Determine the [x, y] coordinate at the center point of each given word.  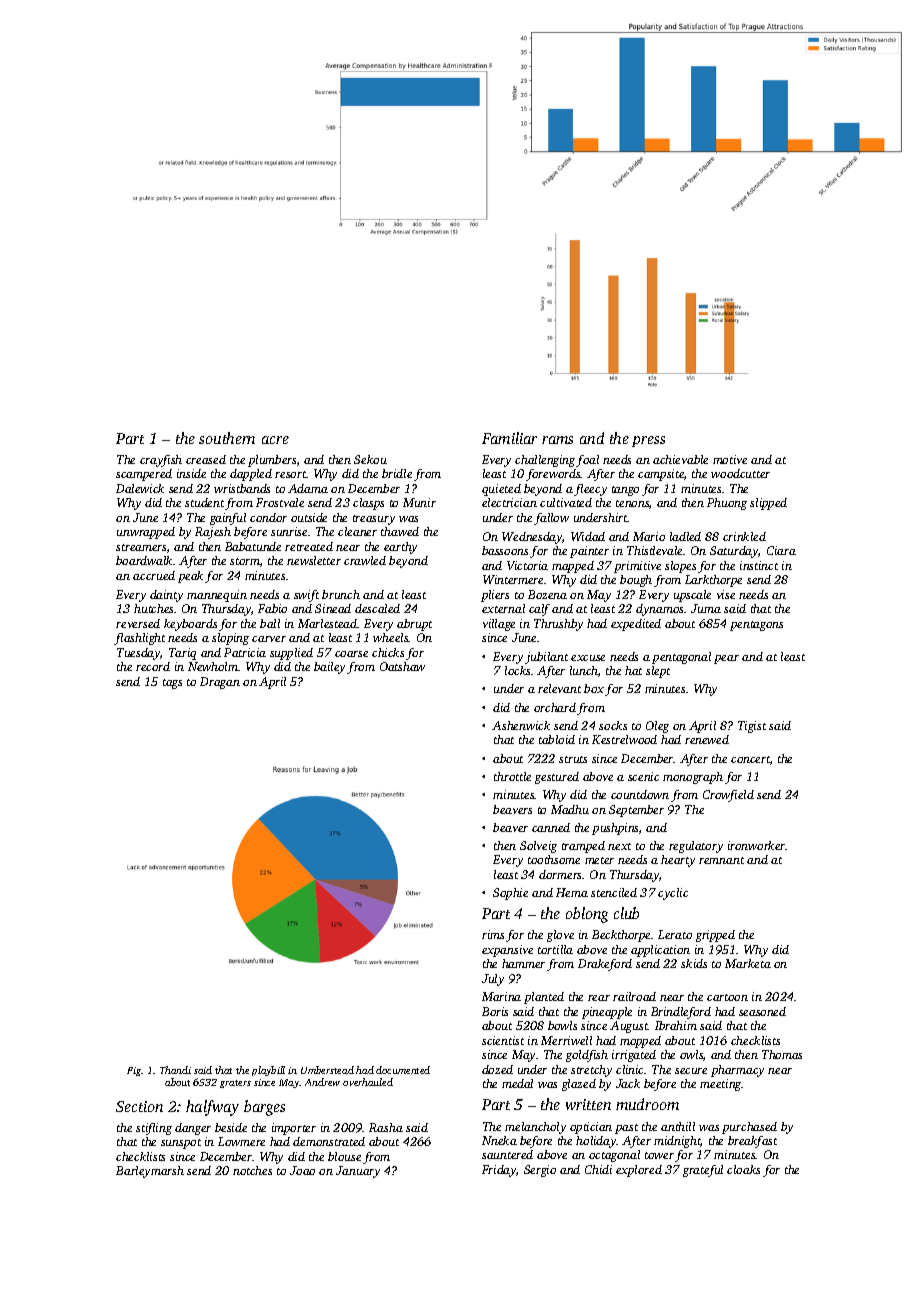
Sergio [540, 1171]
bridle [397, 473]
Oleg [657, 727]
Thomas [782, 1054]
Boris [495, 1011]
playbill [268, 1071]
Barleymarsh [150, 1172]
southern [227, 438]
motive [730, 459]
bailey [329, 668]
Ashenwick [521, 725]
